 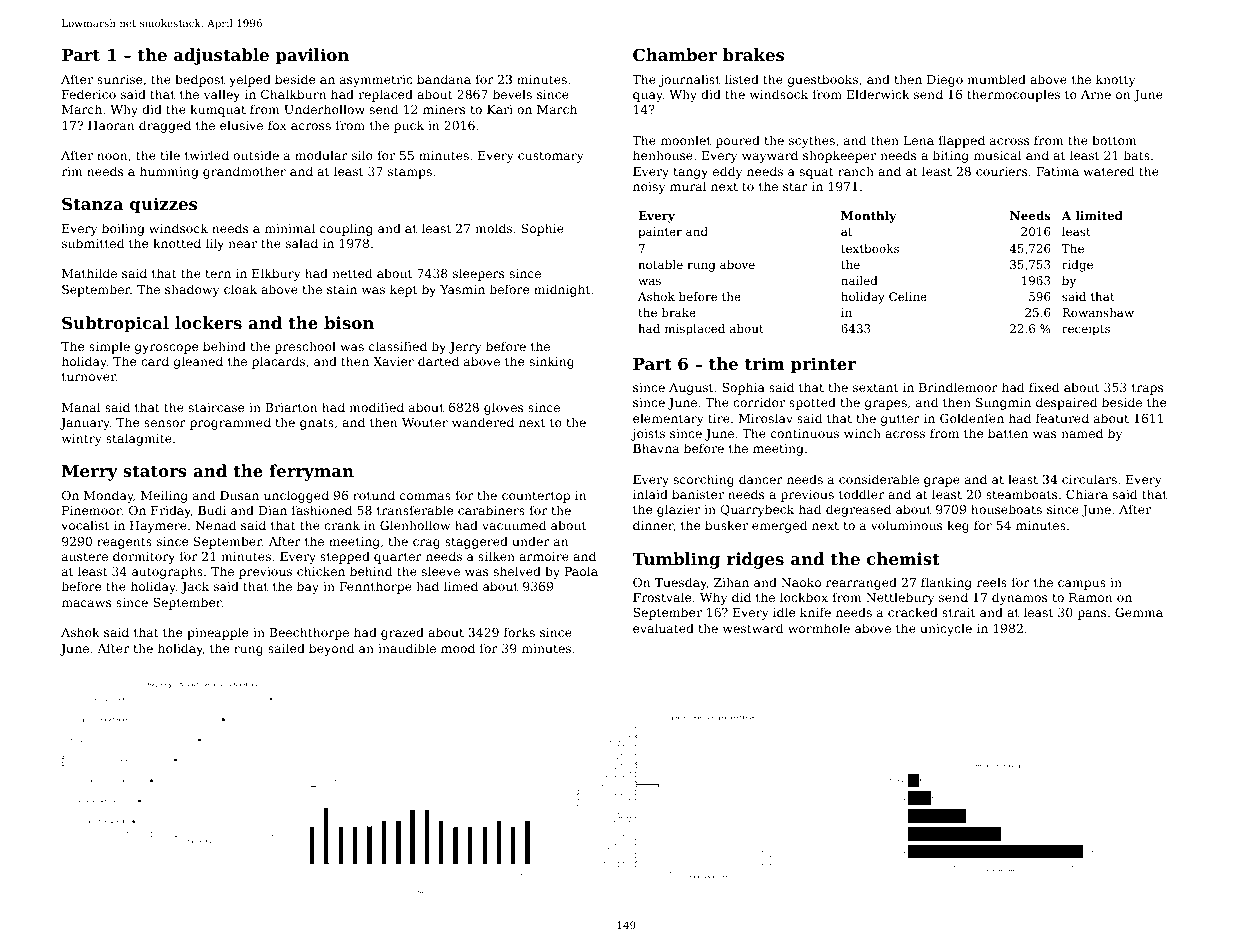 What do you see at coordinates (1139, 612) in the screenshot?
I see `Gemma` at bounding box center [1139, 612].
